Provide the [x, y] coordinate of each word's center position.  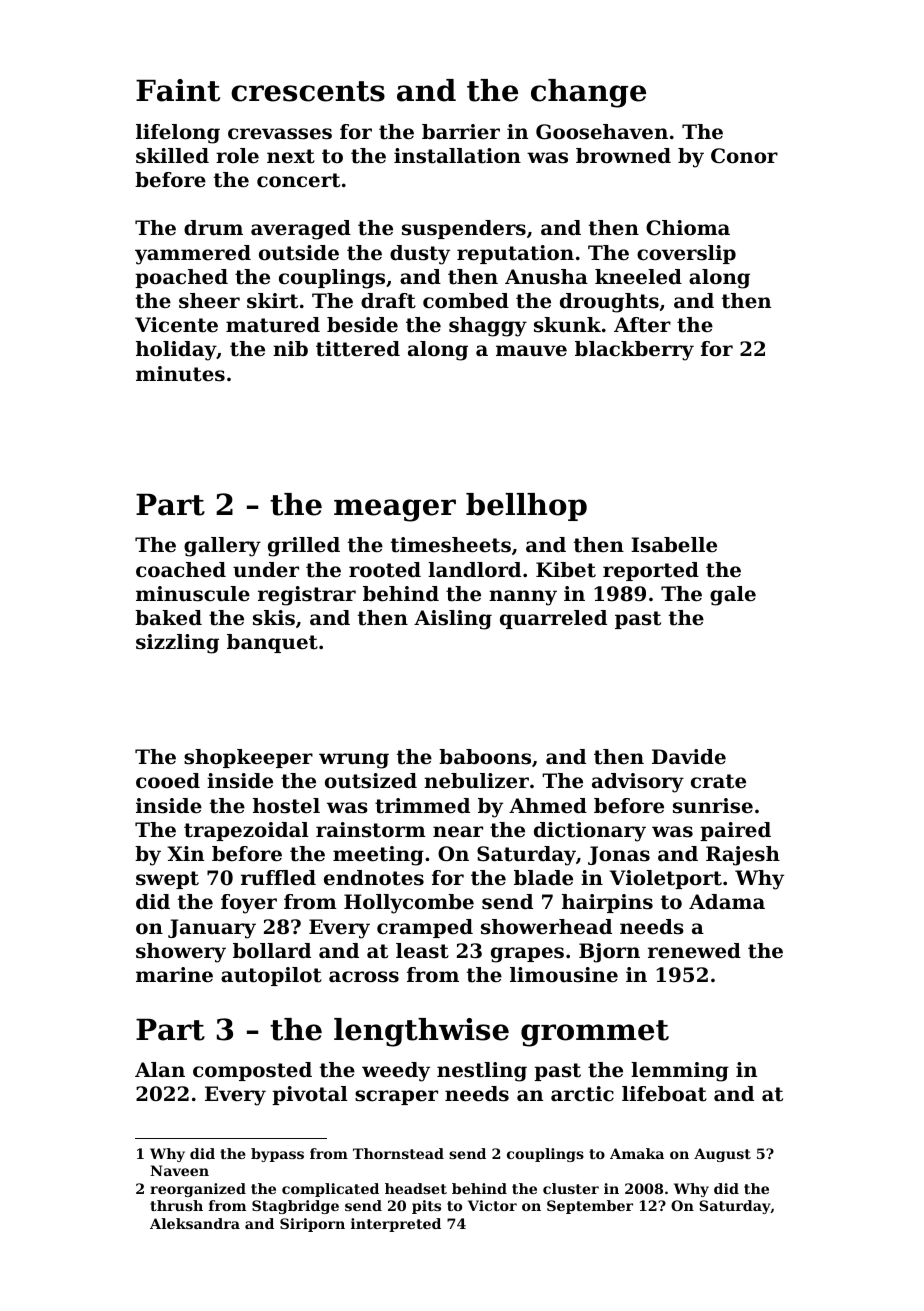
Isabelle [674, 545]
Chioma [688, 228]
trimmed [422, 806]
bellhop [526, 507]
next [291, 156]
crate [718, 781]
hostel [286, 806]
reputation [515, 254]
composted [252, 1071]
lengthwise [421, 1032]
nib [290, 348]
